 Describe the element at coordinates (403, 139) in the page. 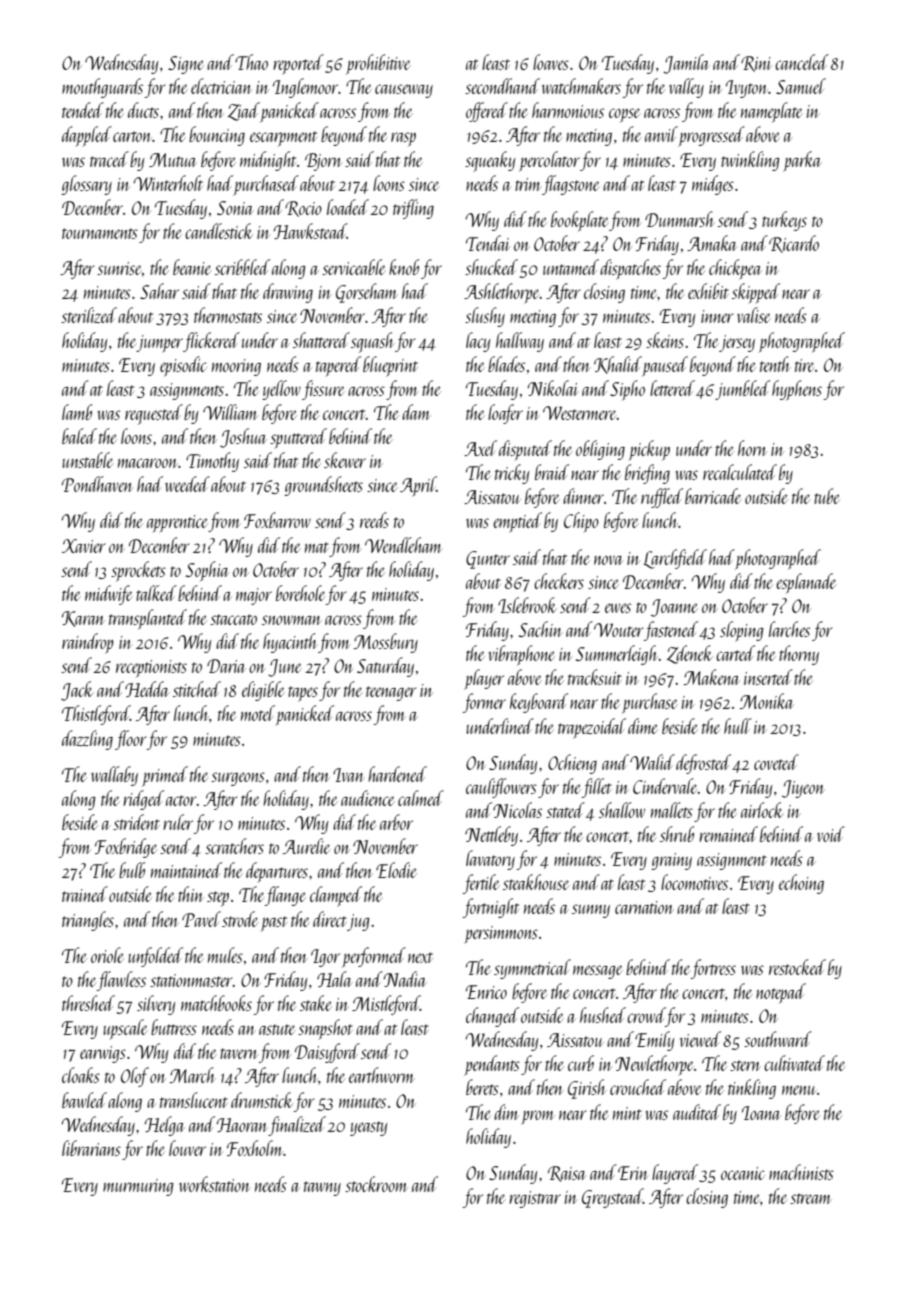

I see `rasp` at that location.
